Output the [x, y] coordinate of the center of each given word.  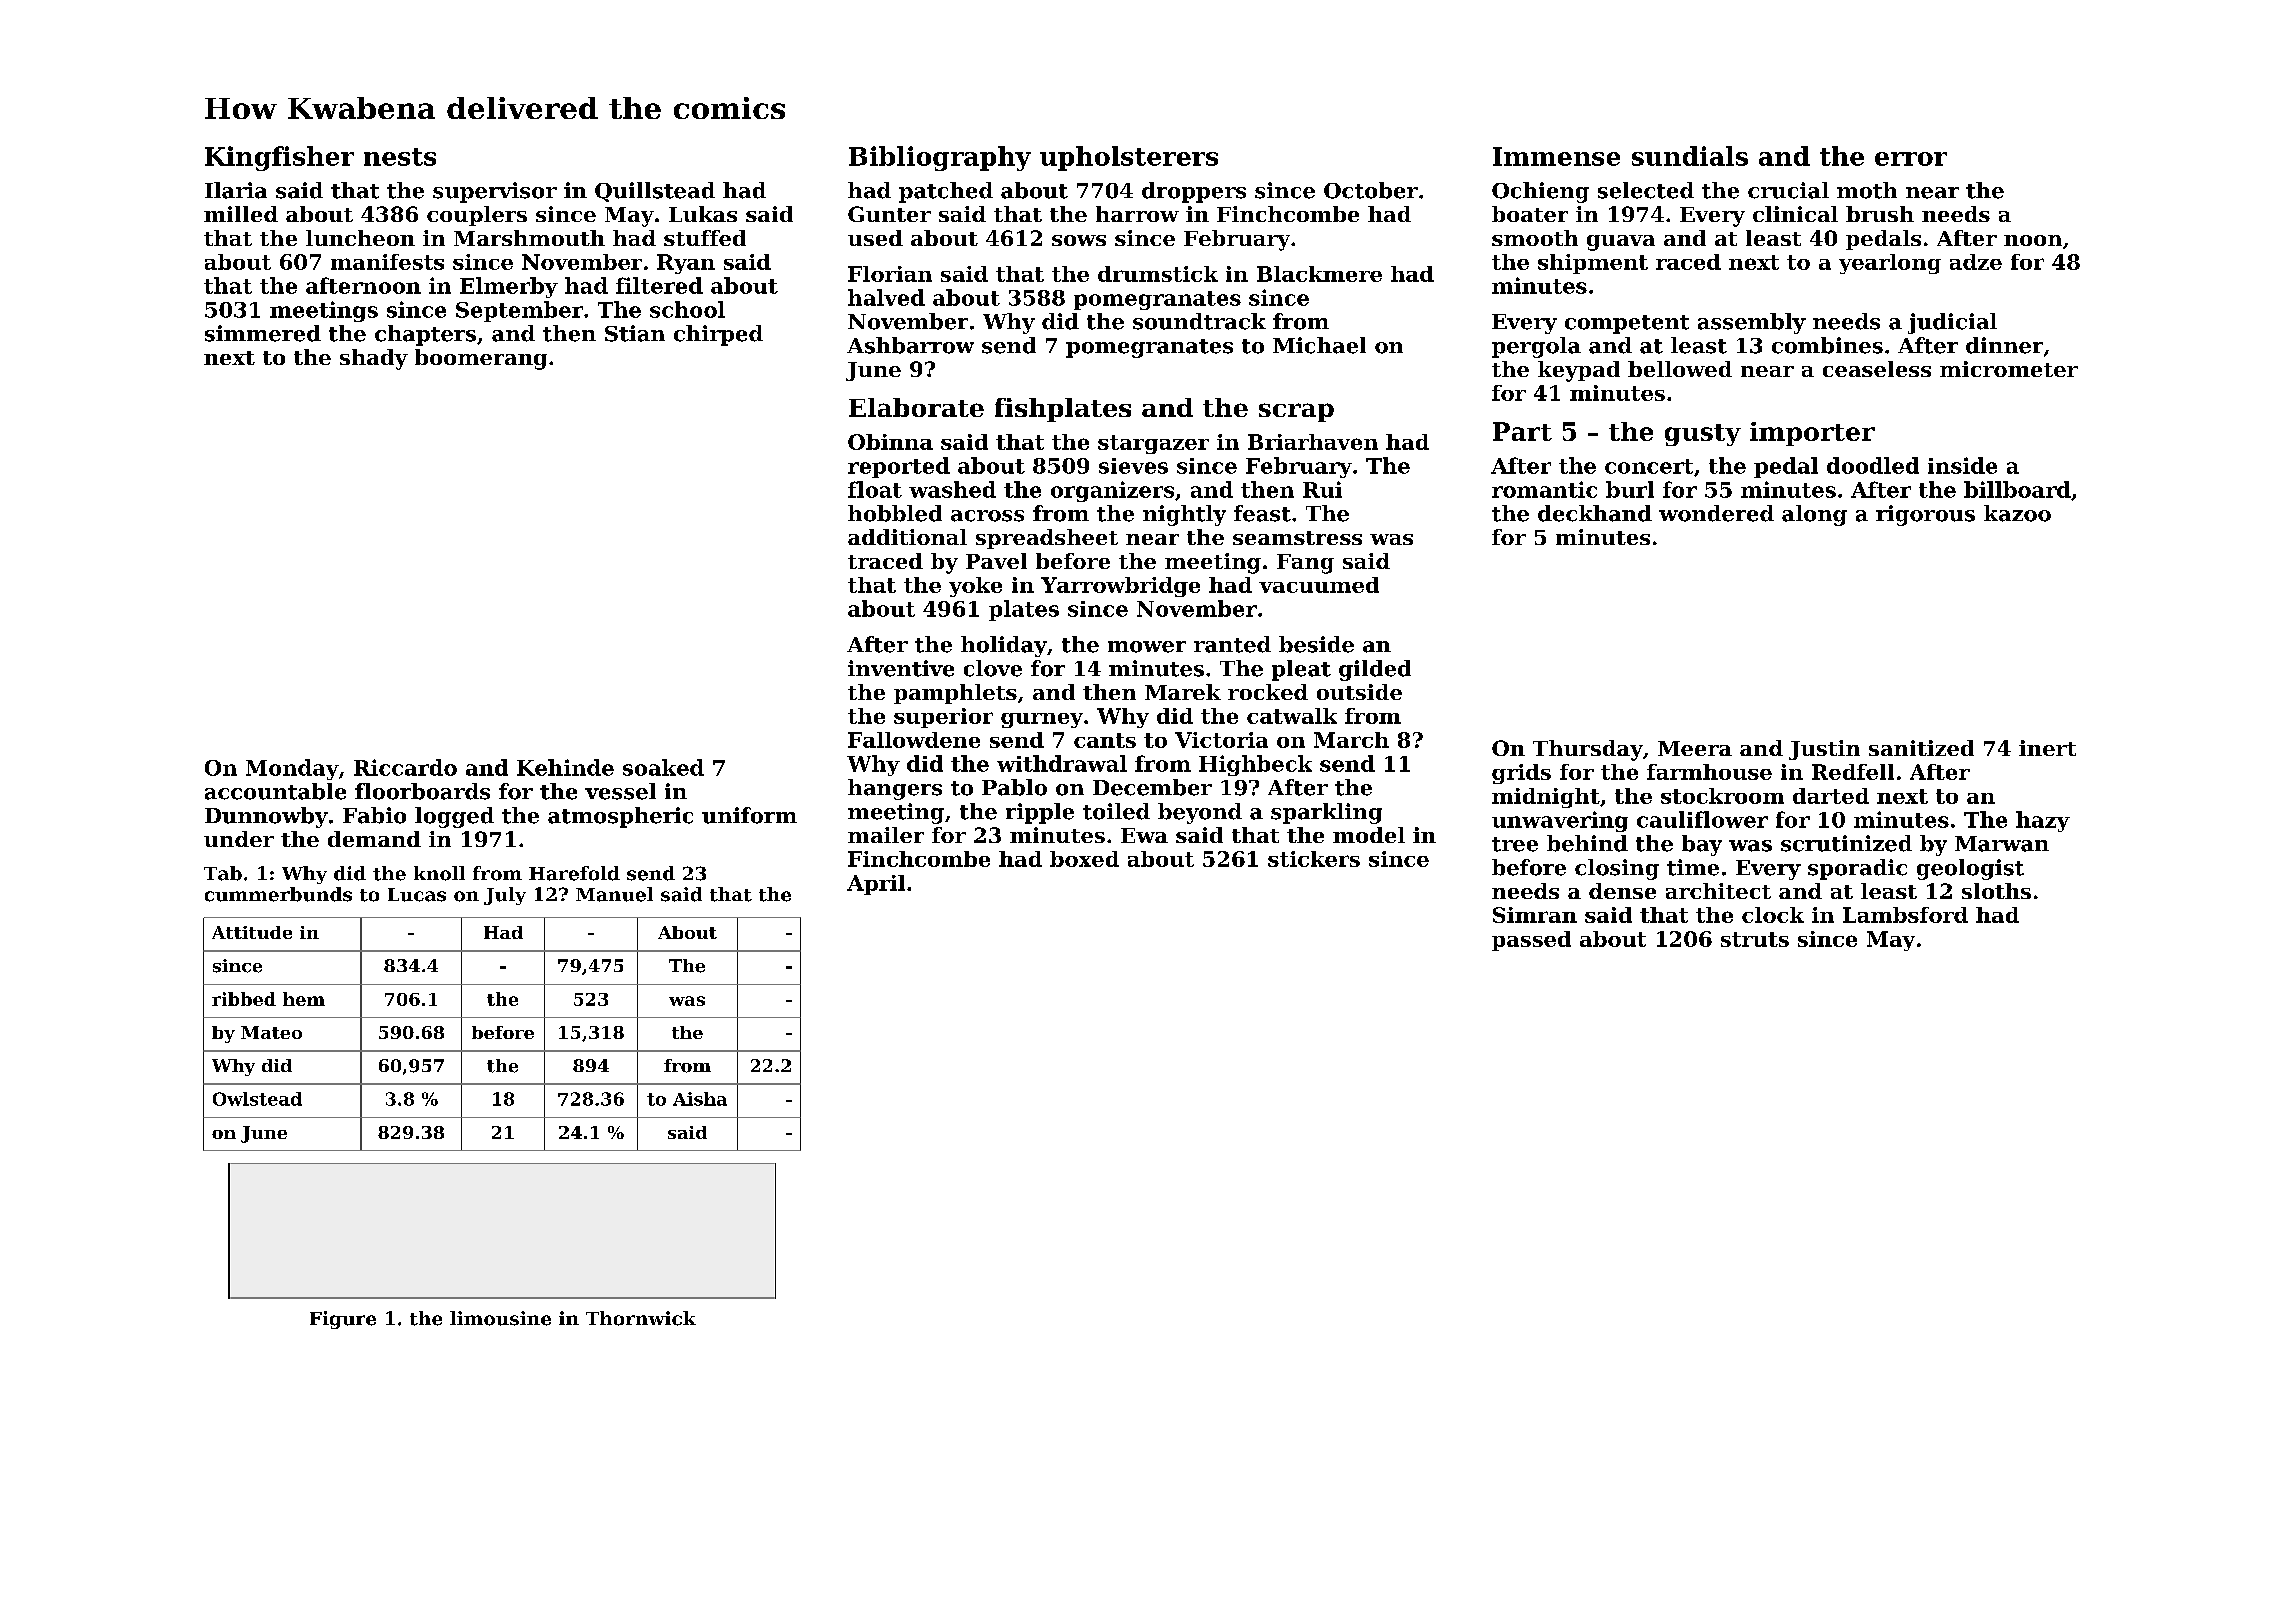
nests [400, 157]
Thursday [1588, 750]
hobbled [895, 513]
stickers [1314, 859]
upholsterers [1129, 158]
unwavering [1560, 821]
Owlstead [257, 1099]
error [1911, 159]
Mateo [271, 1032]
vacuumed [1319, 585]
